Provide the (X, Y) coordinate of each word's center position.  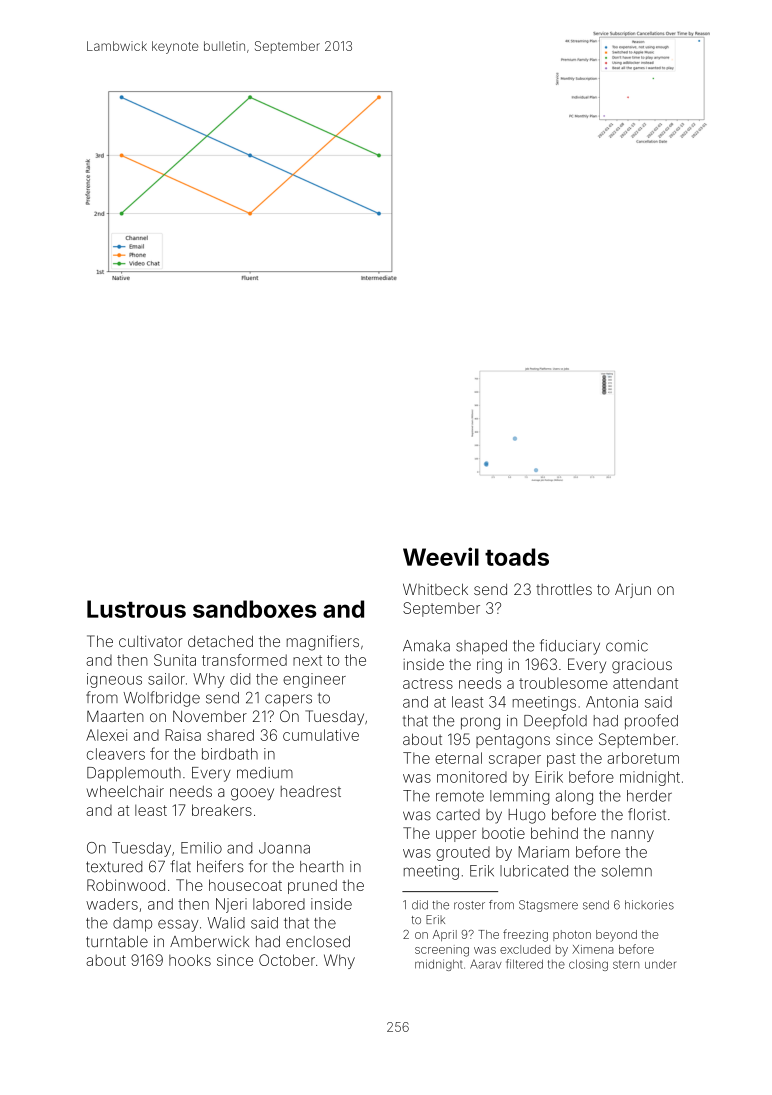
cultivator (151, 641)
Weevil (441, 556)
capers (288, 700)
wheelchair (125, 791)
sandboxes (255, 609)
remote (460, 796)
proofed (651, 722)
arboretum (643, 758)
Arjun (633, 590)
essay (178, 925)
